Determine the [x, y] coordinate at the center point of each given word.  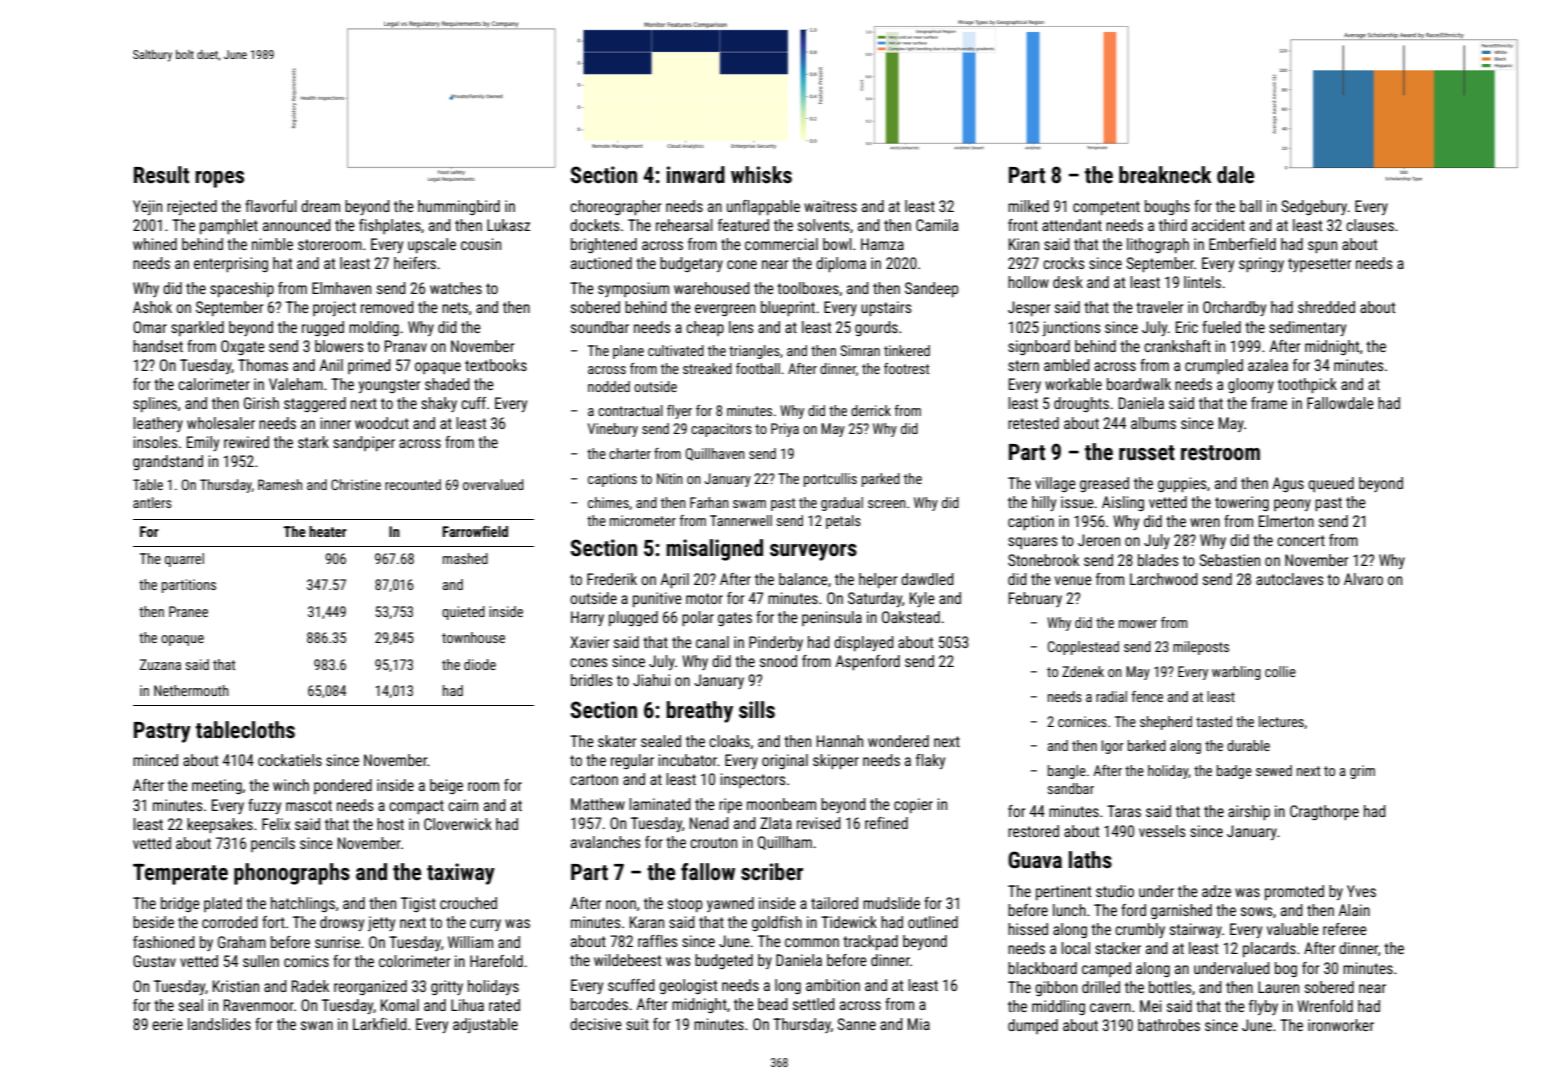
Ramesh [280, 484]
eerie [167, 1024]
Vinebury [613, 430]
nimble [272, 244]
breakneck [1165, 175]
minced [155, 760]
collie [1280, 671]
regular [632, 761]
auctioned [601, 263]
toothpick [1307, 386]
